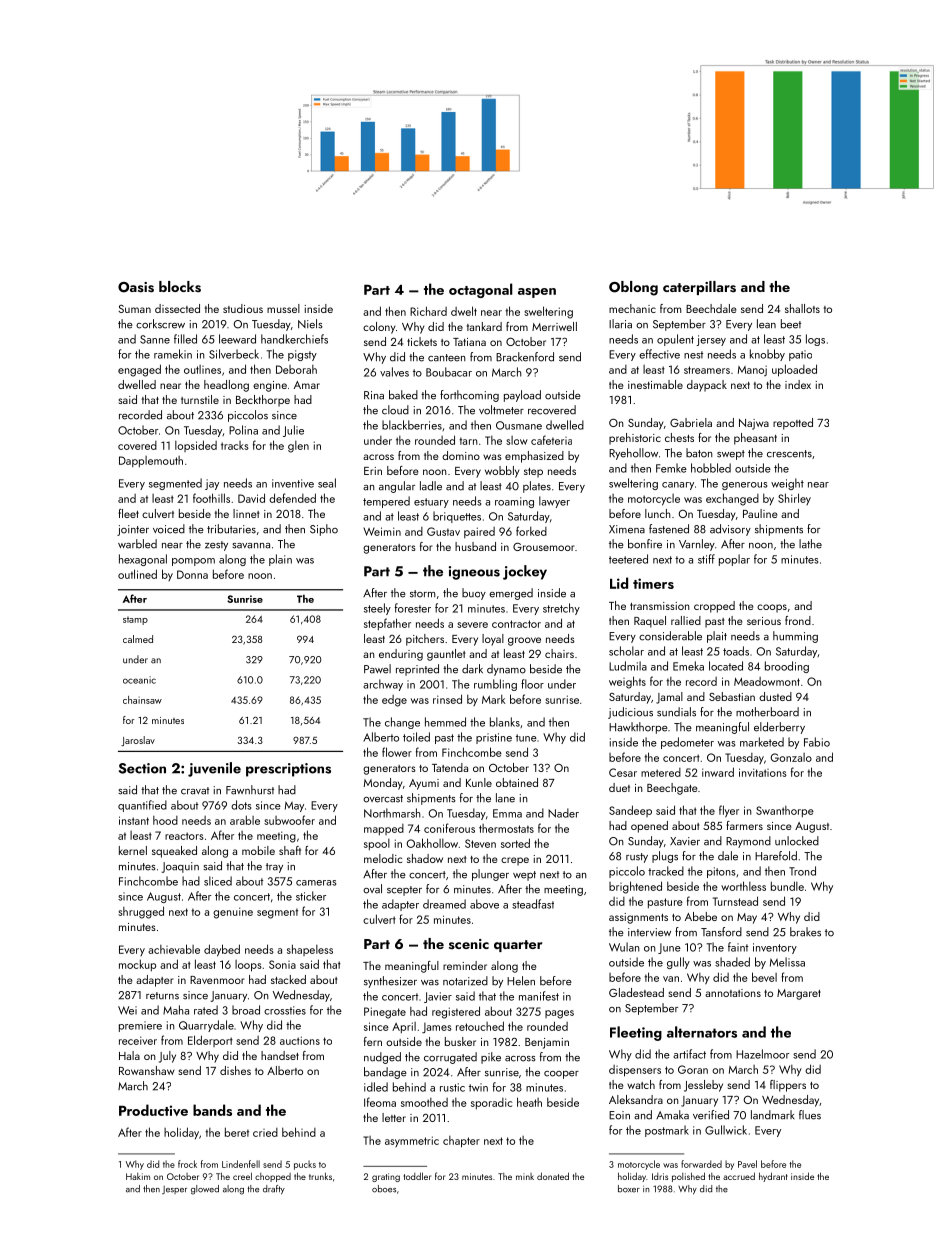 The height and width of the screenshot is (1233, 952). I want to click on Jesper, so click(174, 1190).
